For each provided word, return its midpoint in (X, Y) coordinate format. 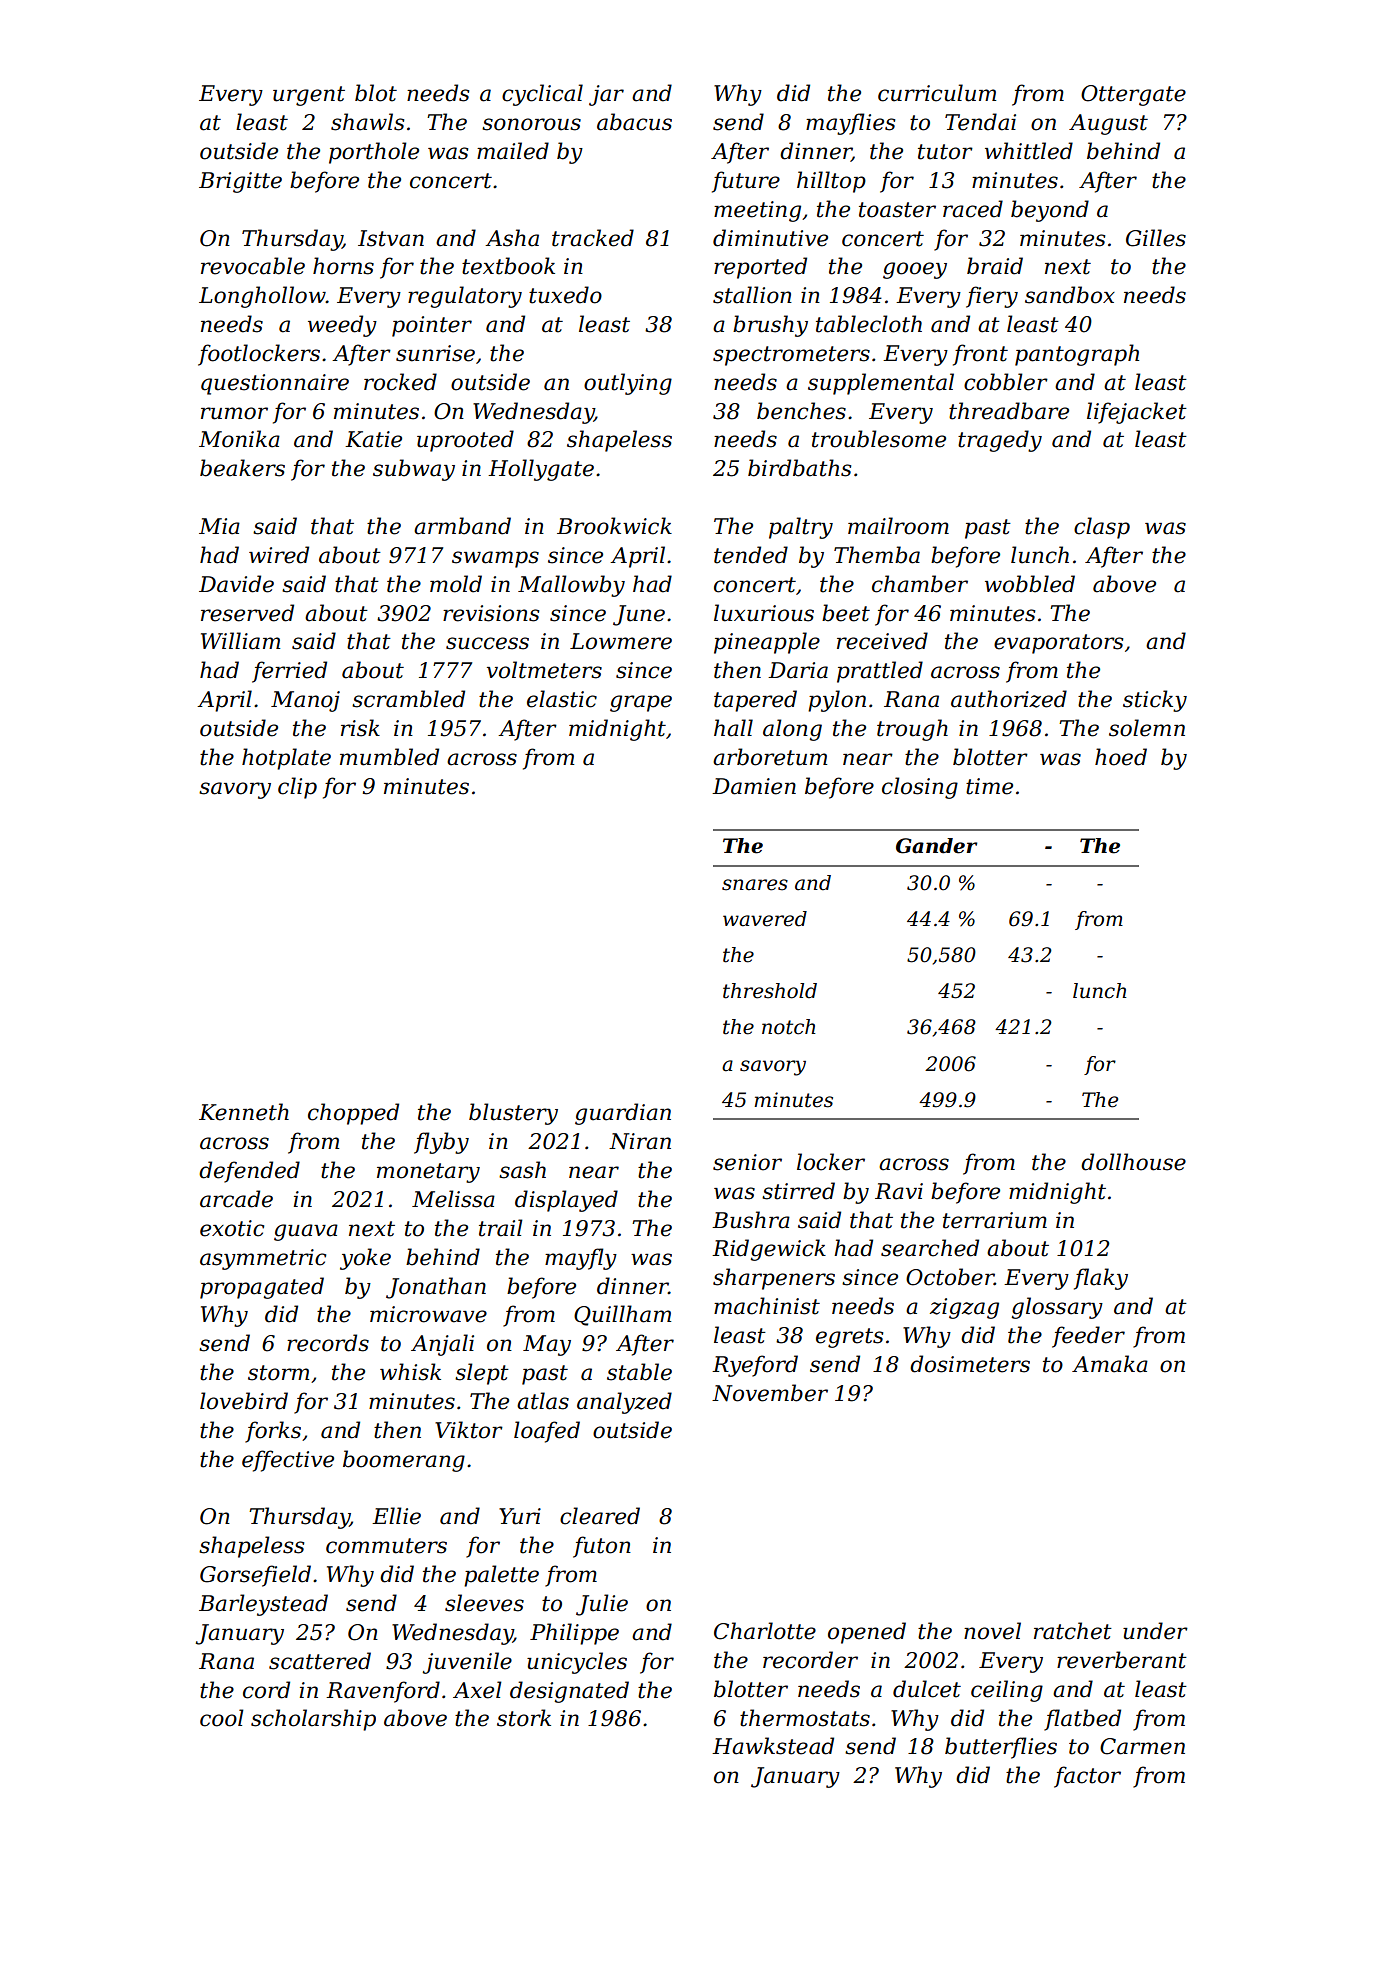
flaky (1101, 1279)
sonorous (531, 124)
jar (606, 95)
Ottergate (1133, 95)
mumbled (389, 757)
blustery (513, 1114)
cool (222, 1718)
